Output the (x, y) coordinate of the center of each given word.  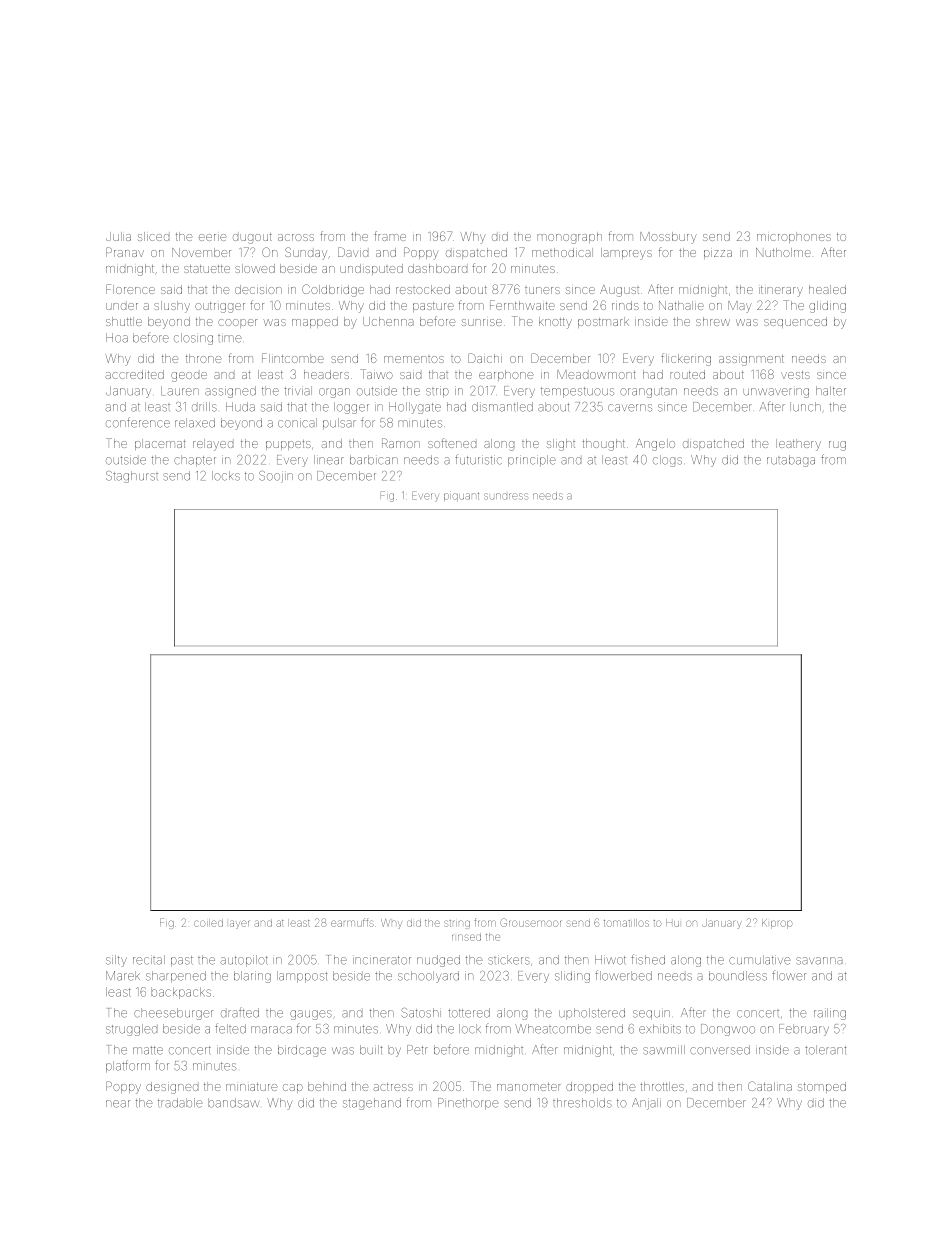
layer (239, 924)
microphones (794, 237)
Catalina (770, 1086)
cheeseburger (173, 1014)
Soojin (276, 477)
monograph (569, 238)
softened (452, 443)
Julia (118, 236)
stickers (509, 960)
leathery (798, 445)
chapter (195, 460)
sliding (572, 977)
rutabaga (791, 461)
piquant (461, 496)
